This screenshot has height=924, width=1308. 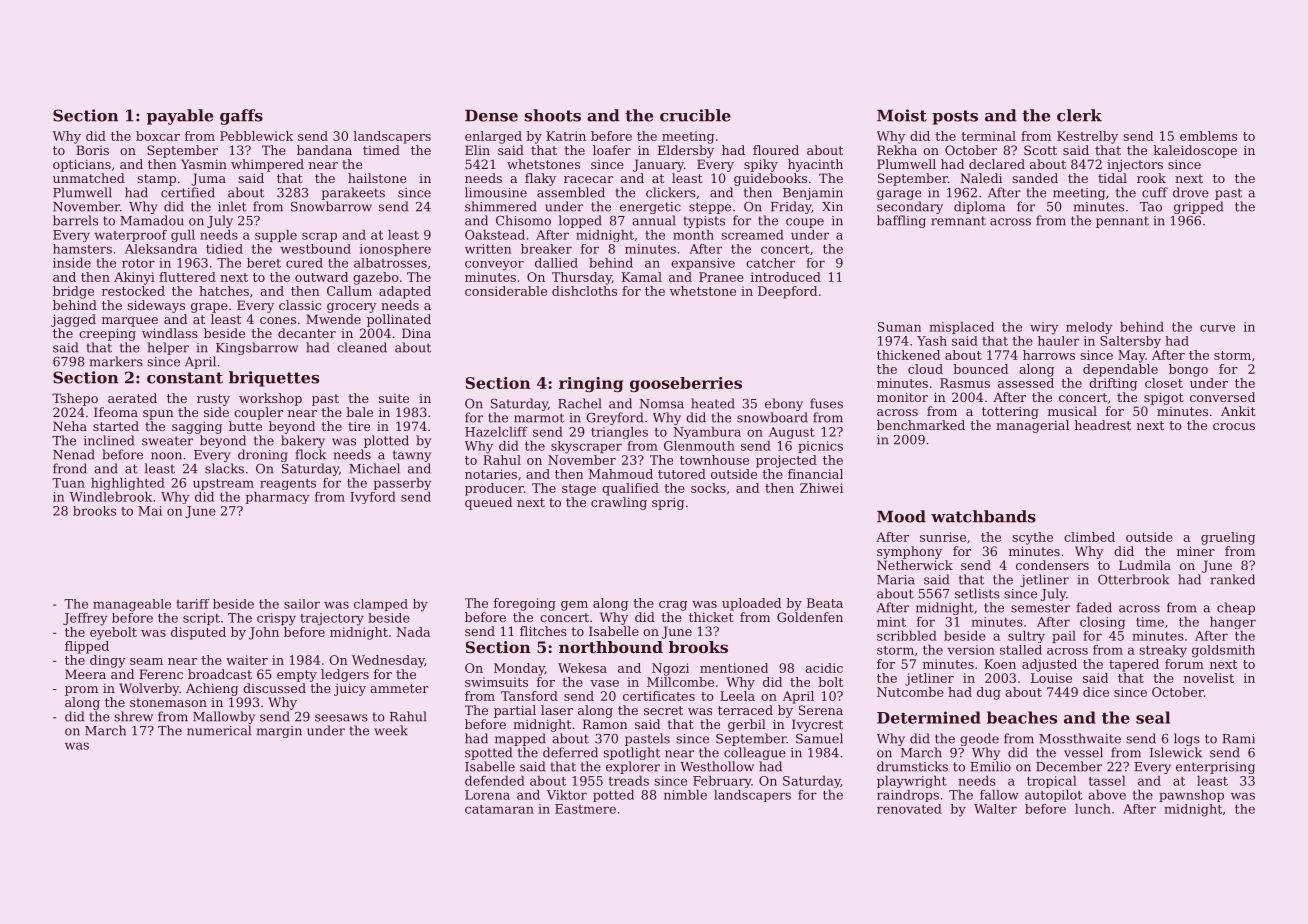 What do you see at coordinates (820, 447) in the screenshot?
I see `picnics` at bounding box center [820, 447].
